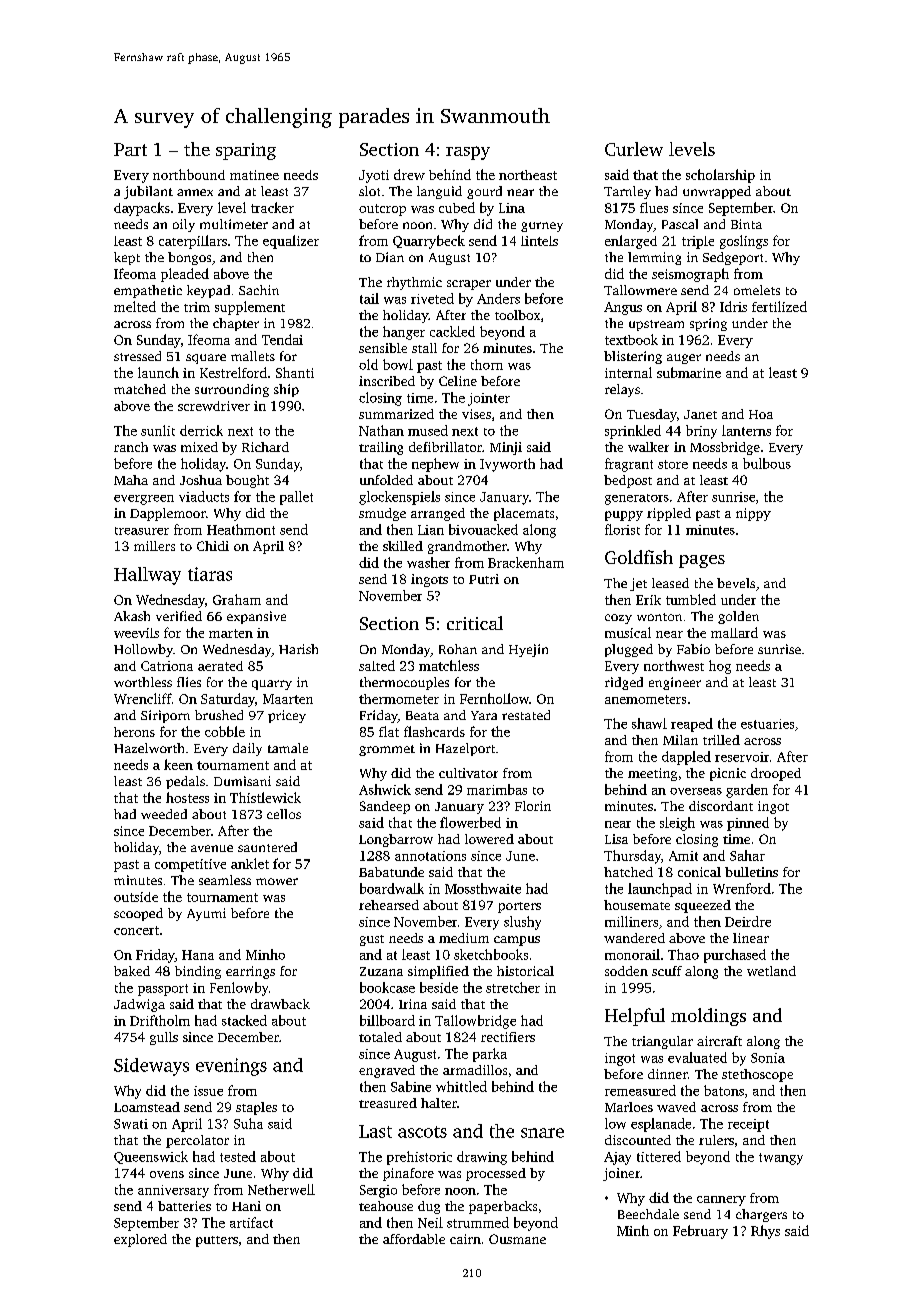 The image size is (924, 1308). Describe the element at coordinates (638, 1140) in the screenshot. I see `discounted` at that location.
